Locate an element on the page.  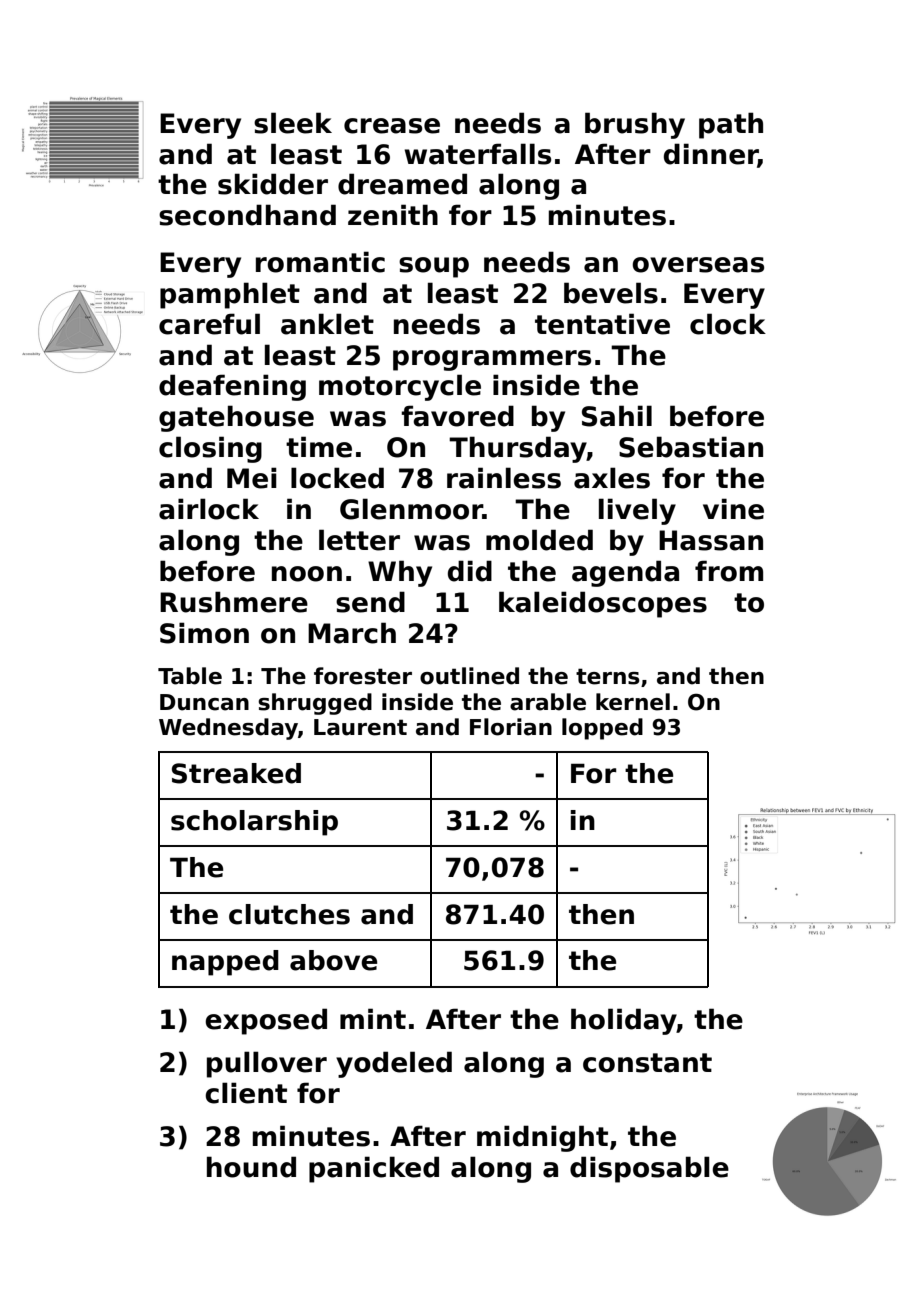
clutches is located at coordinates (289, 914).
